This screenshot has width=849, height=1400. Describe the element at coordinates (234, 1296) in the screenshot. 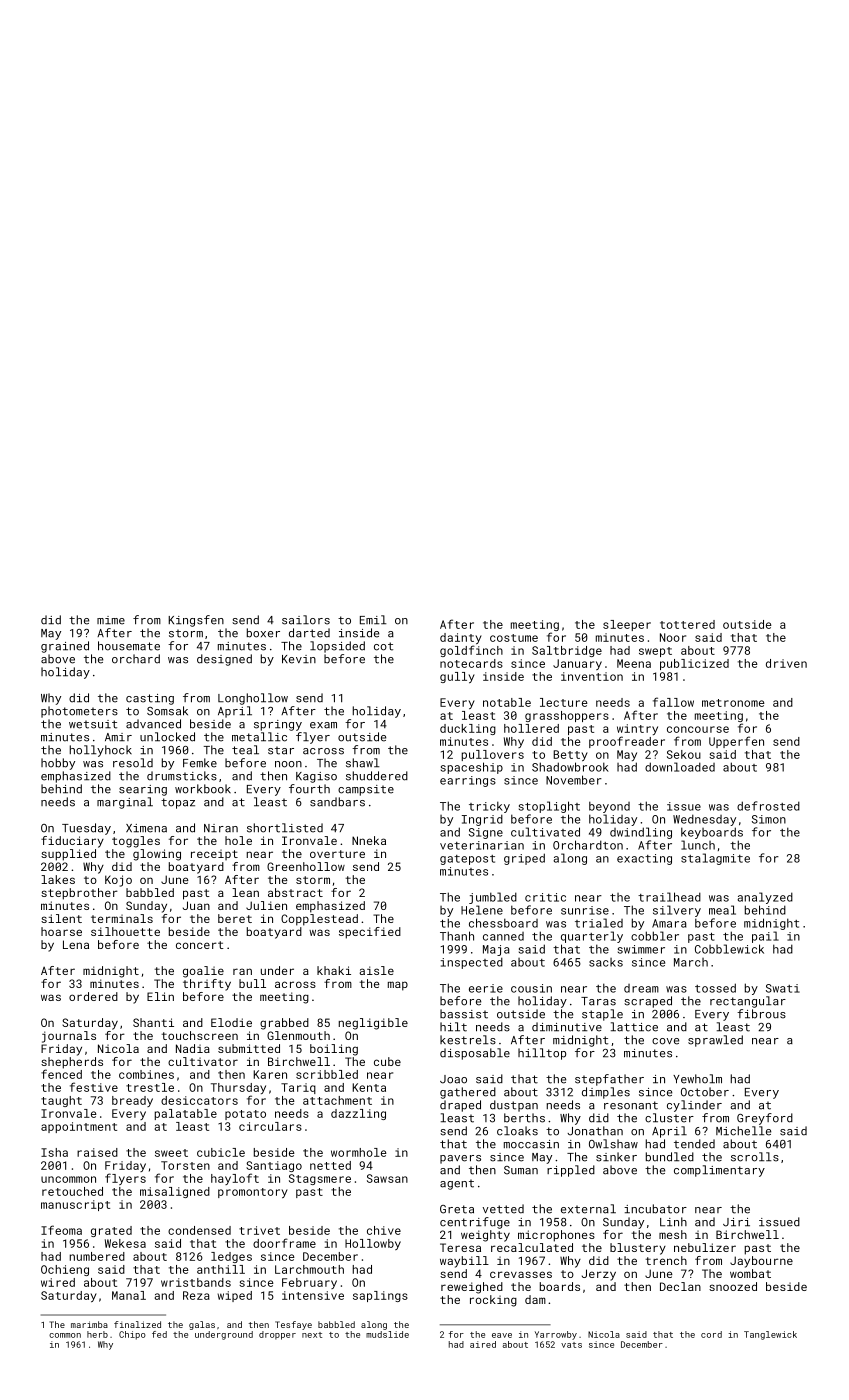

I see `wiped` at that location.
